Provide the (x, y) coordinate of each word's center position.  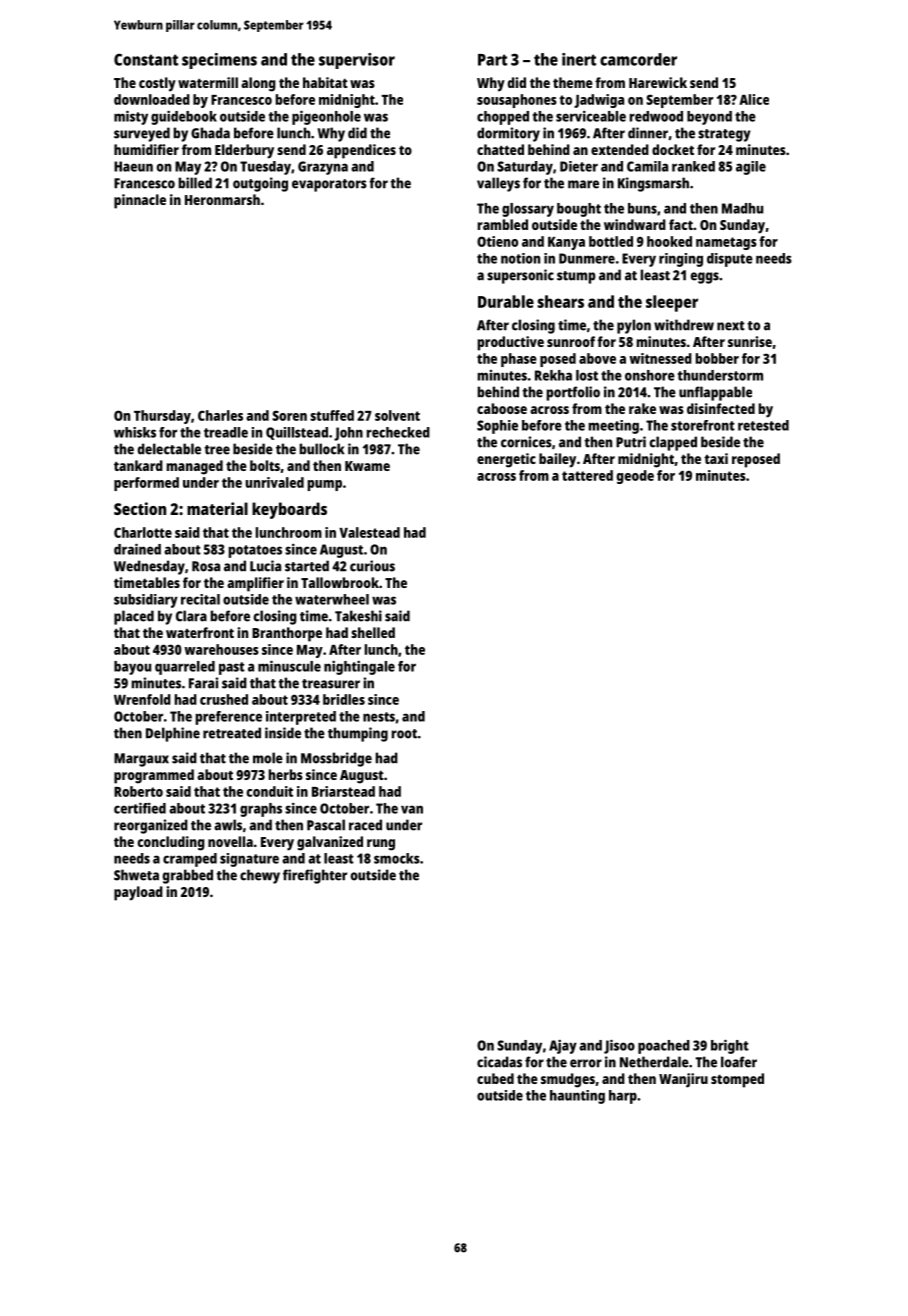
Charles (220, 415)
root (404, 734)
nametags (726, 243)
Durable (506, 301)
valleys (498, 184)
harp (623, 1097)
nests (379, 717)
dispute (730, 260)
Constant (146, 60)
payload (138, 893)
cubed (495, 1078)
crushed (224, 699)
